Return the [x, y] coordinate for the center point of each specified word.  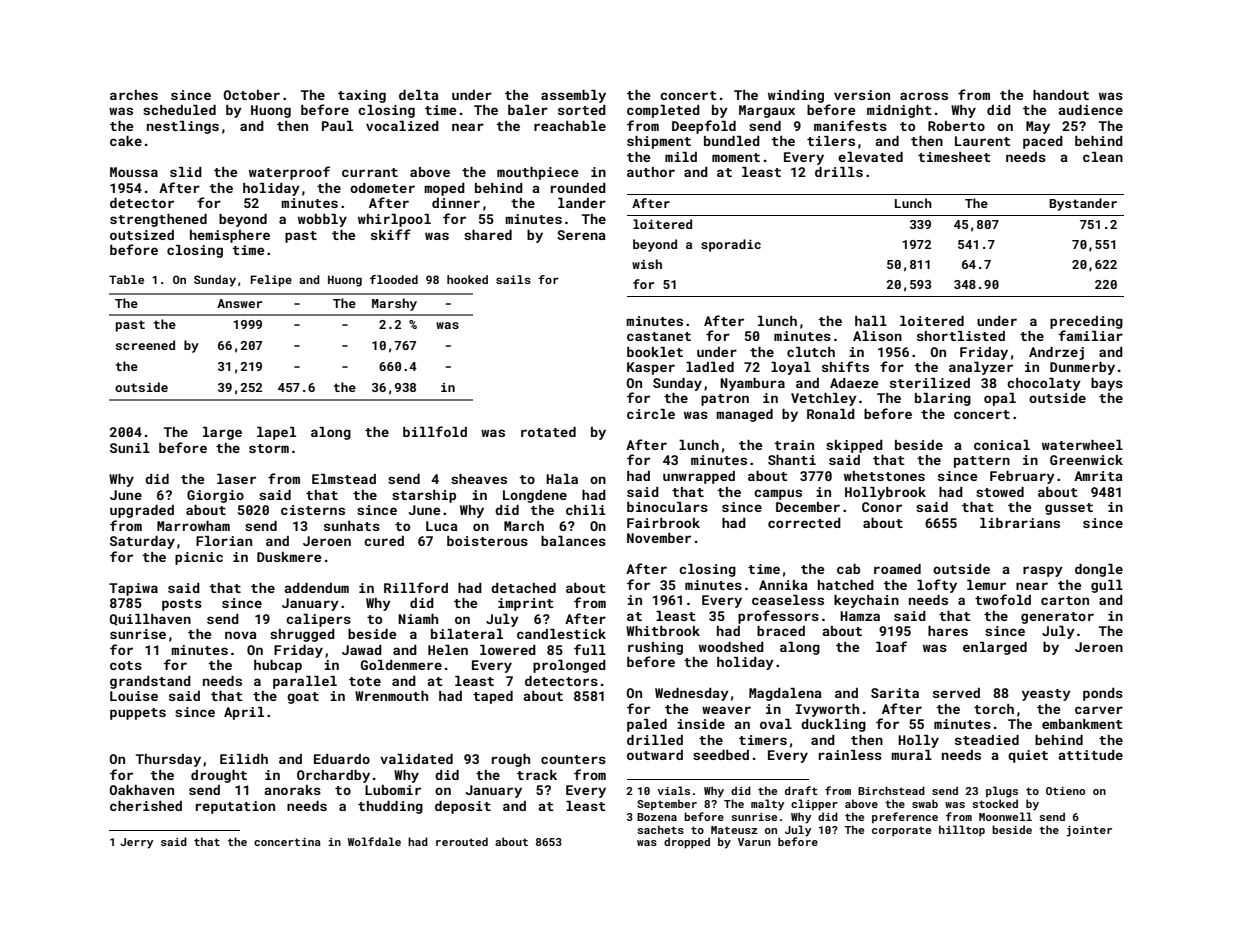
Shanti [792, 460]
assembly [573, 96]
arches [134, 95]
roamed [897, 569]
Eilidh [244, 759]
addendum [316, 588]
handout [1061, 95]
